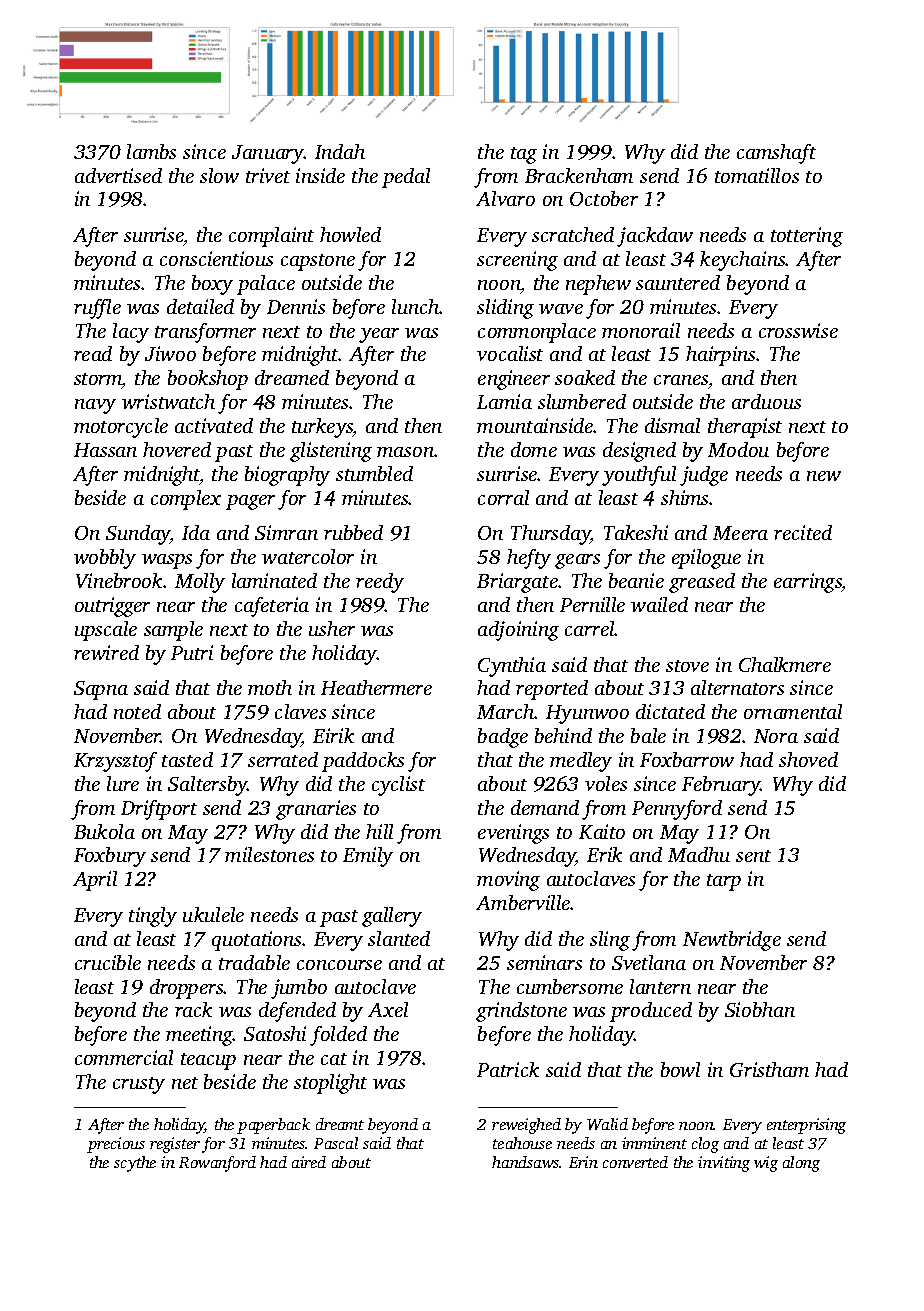  Describe the element at coordinates (167, 561) in the screenshot. I see `wasps` at that location.
